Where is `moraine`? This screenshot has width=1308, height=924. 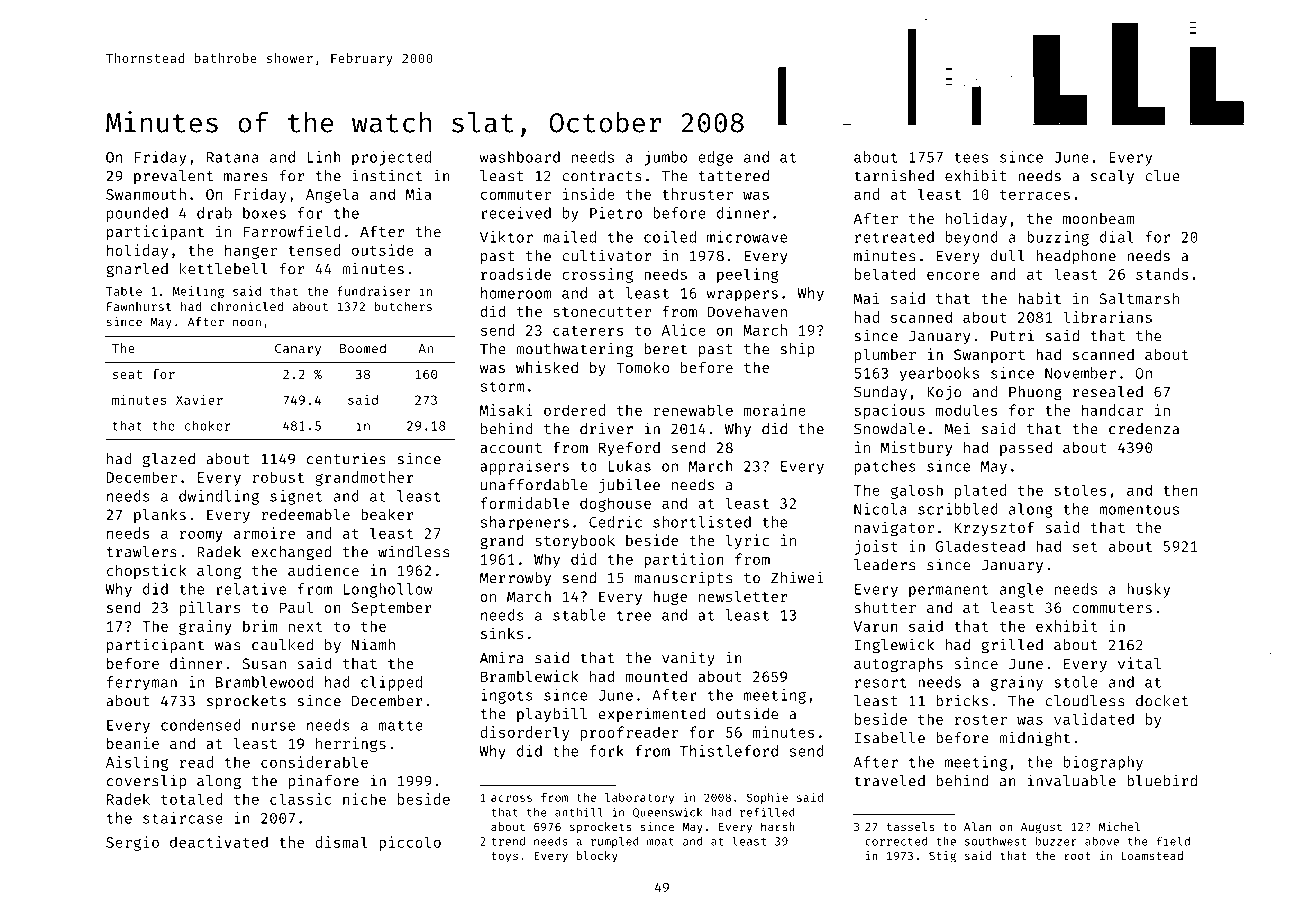
moraine is located at coordinates (775, 410).
